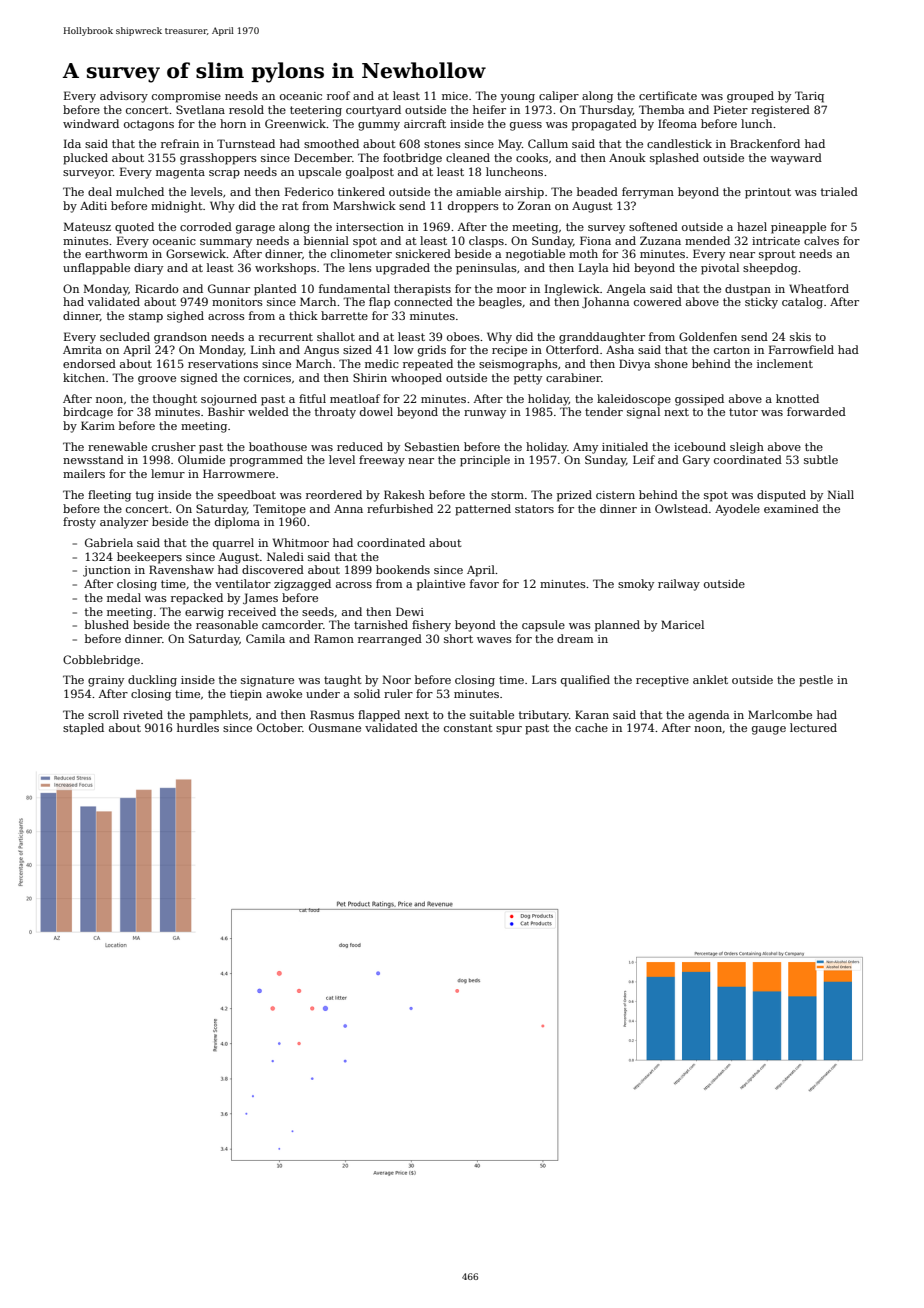 Image resolution: width=924 pixels, height=1308 pixels. What do you see at coordinates (492, 714) in the page?
I see `suitable` at bounding box center [492, 714].
